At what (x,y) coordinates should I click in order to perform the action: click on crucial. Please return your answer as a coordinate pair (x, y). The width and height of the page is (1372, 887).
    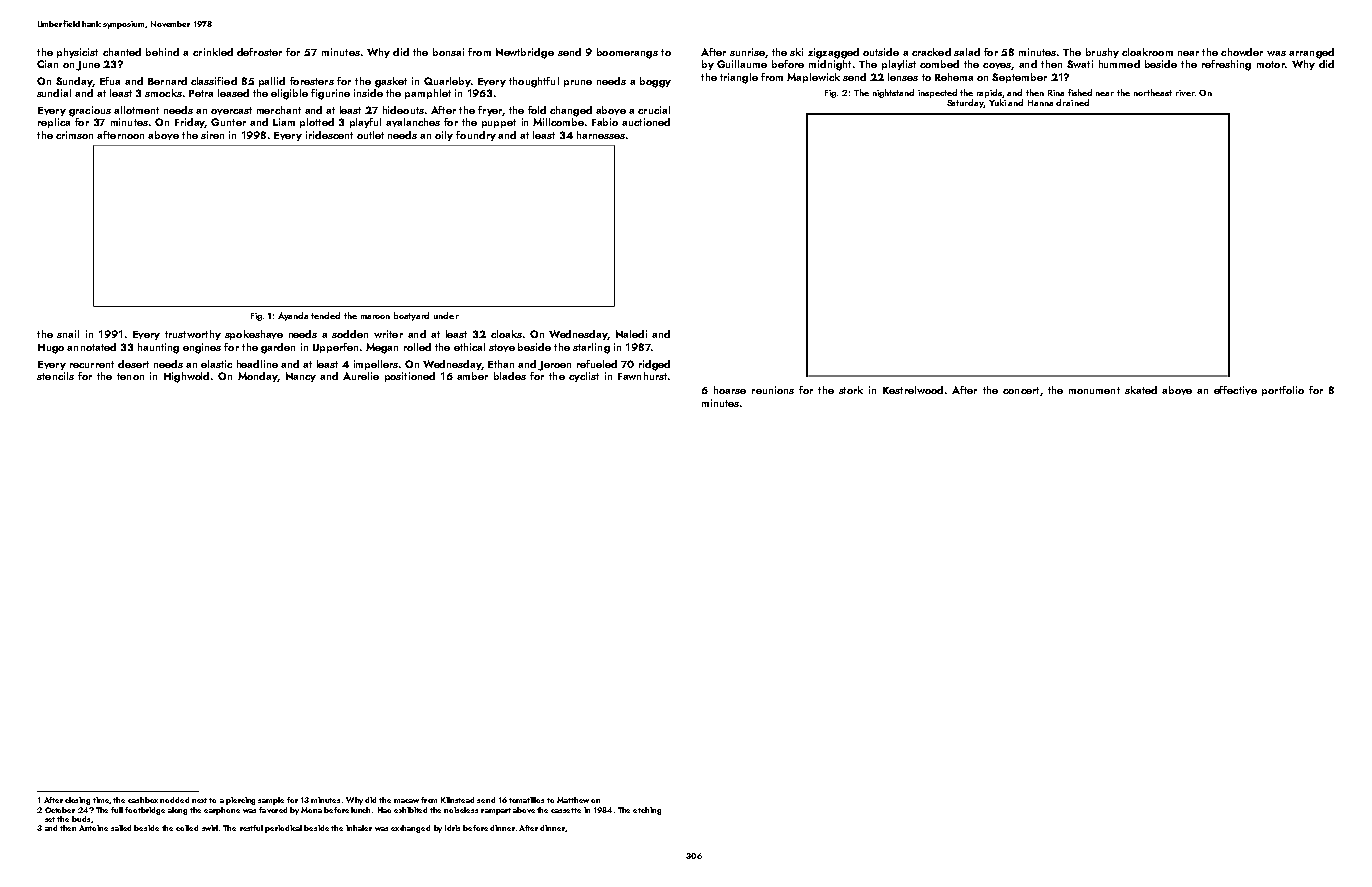
    Looking at the image, I should click on (654, 110).
